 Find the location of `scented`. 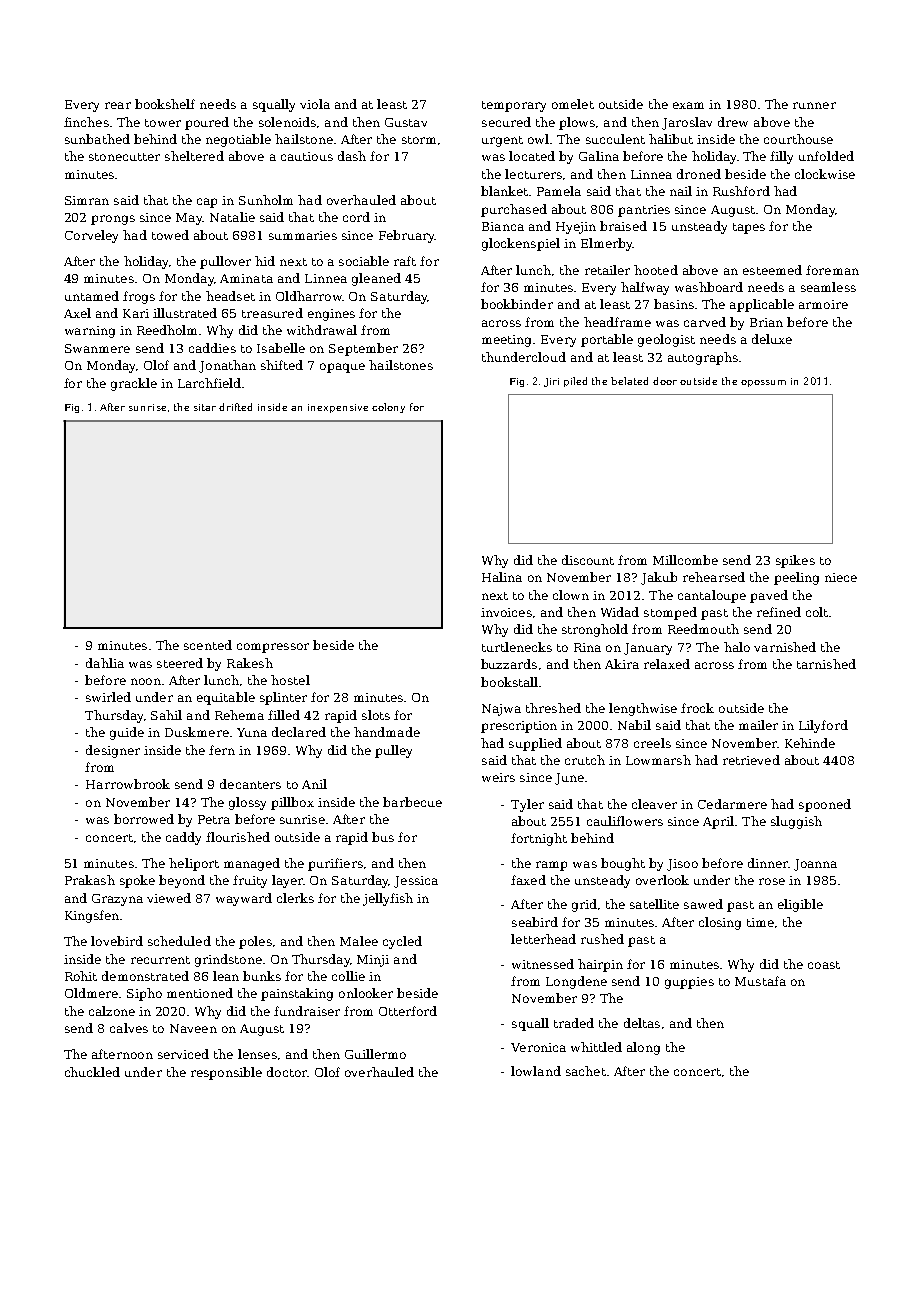

scented is located at coordinates (208, 645).
